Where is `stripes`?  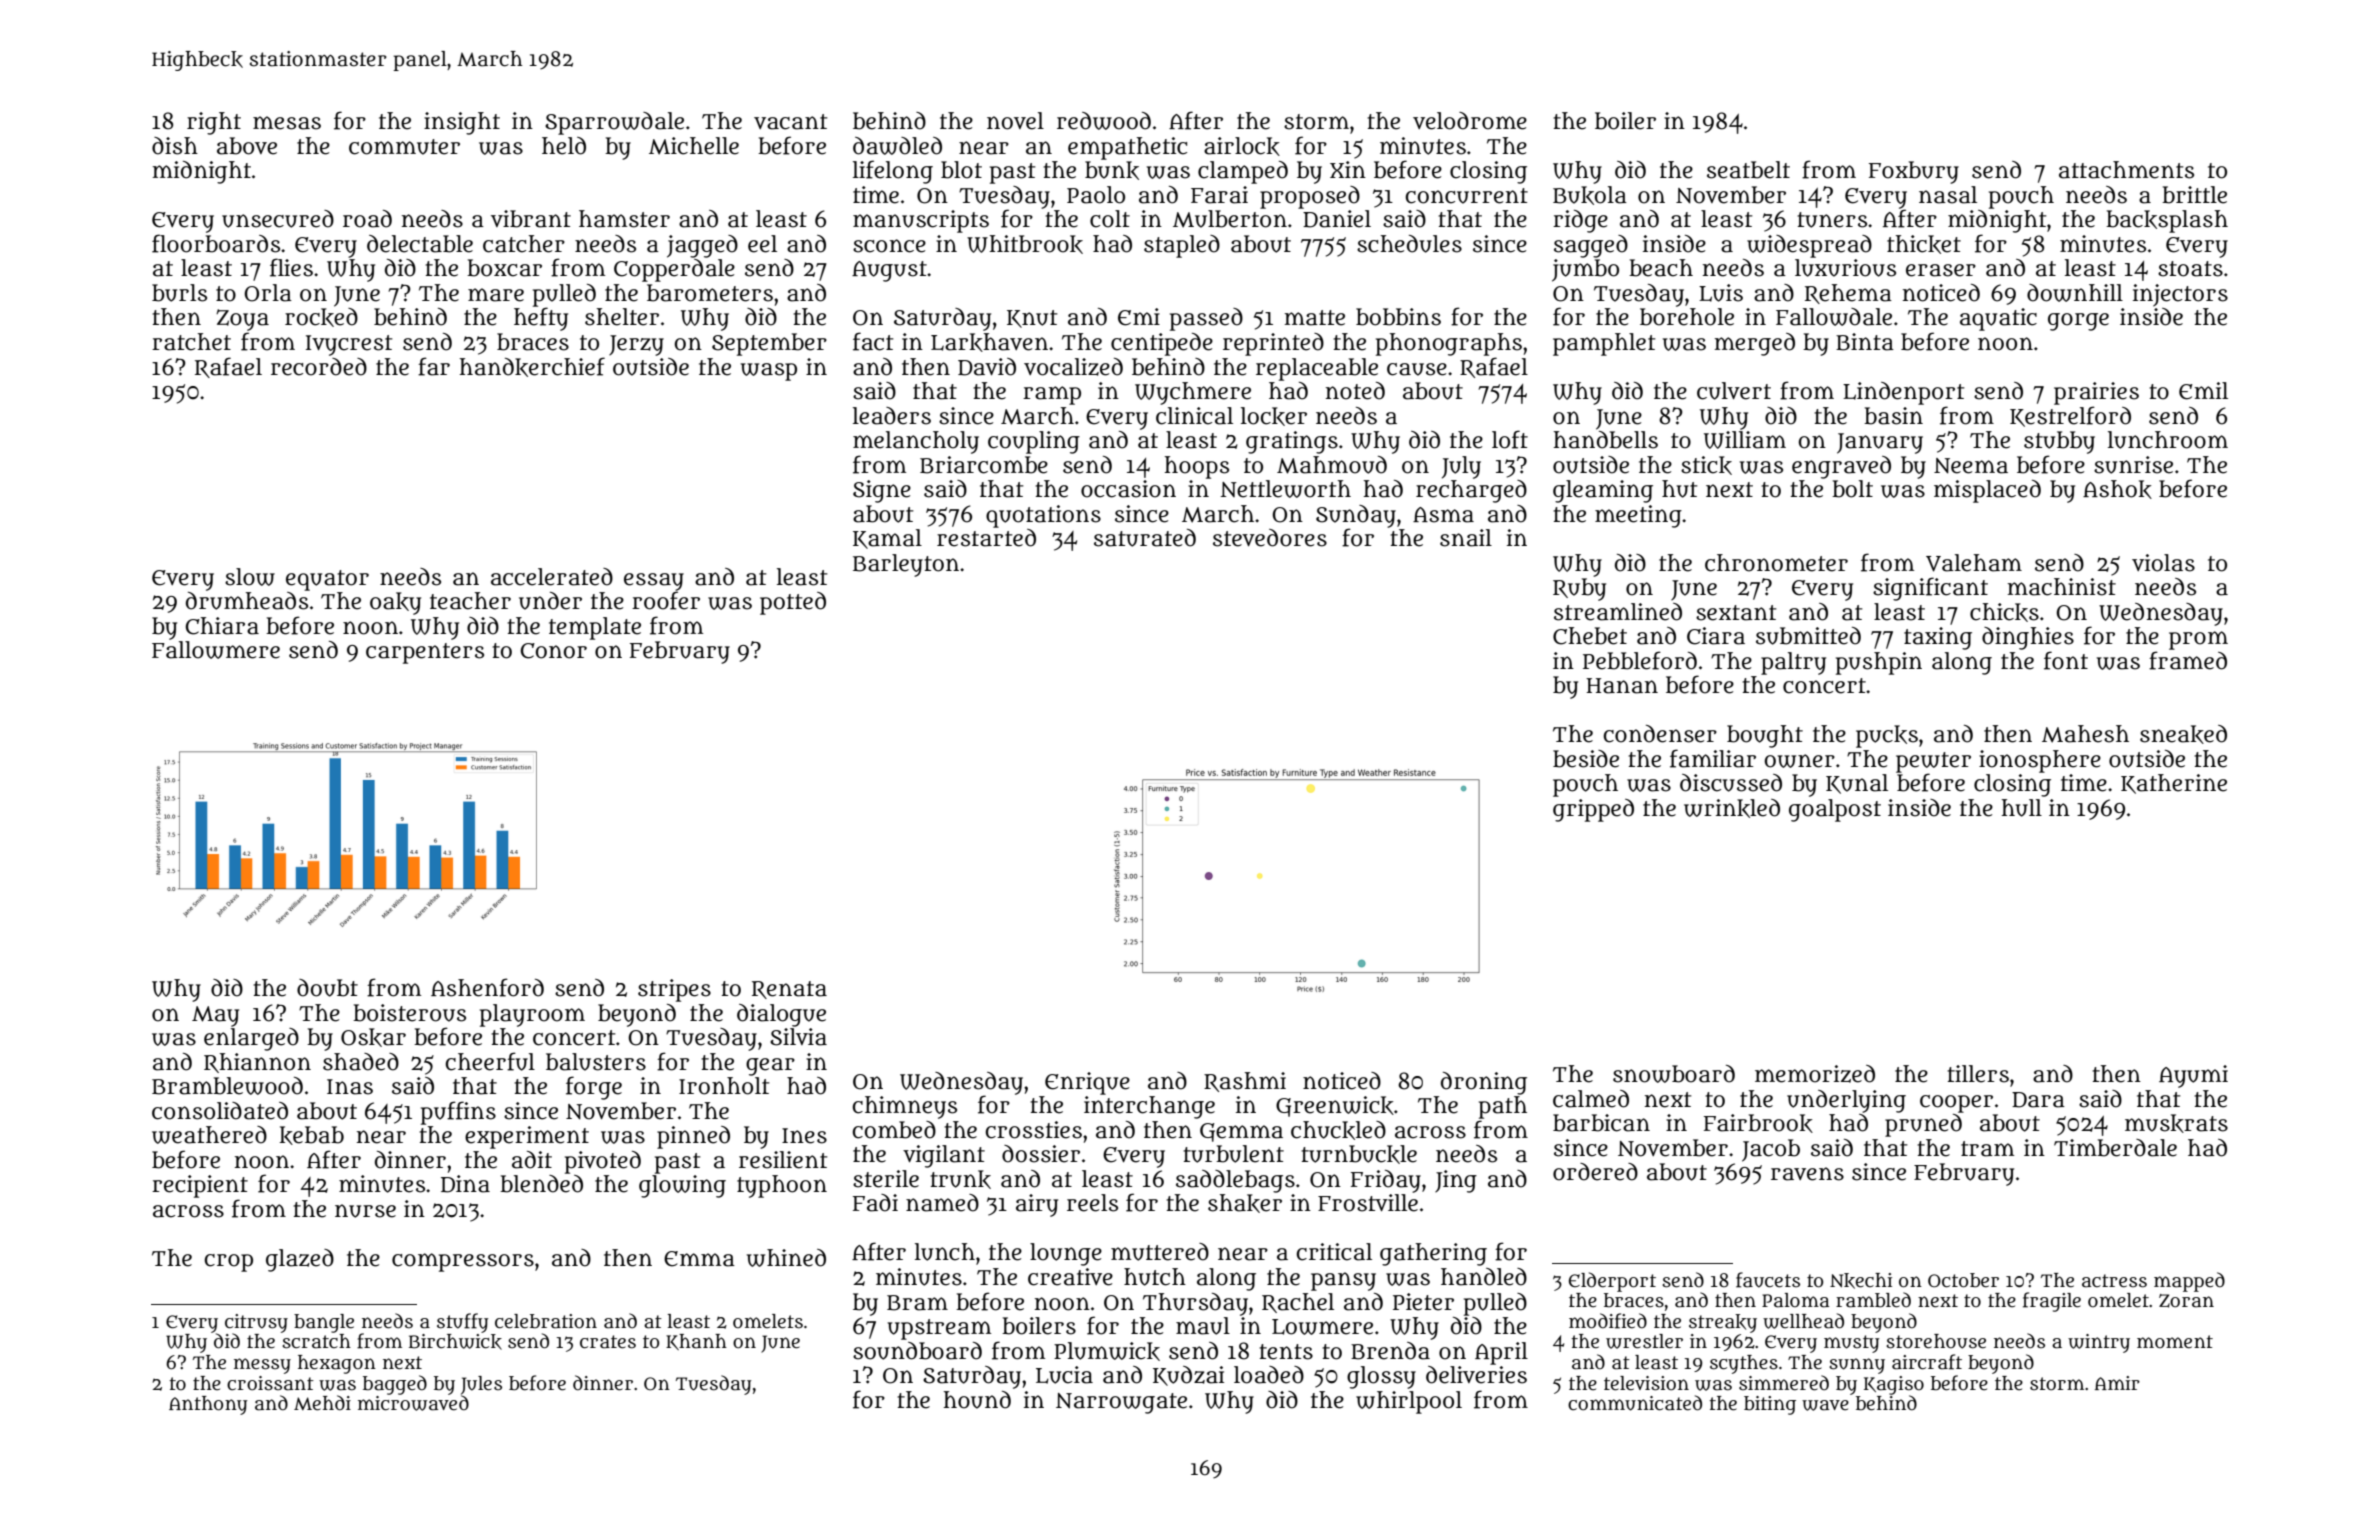 stripes is located at coordinates (674, 990).
